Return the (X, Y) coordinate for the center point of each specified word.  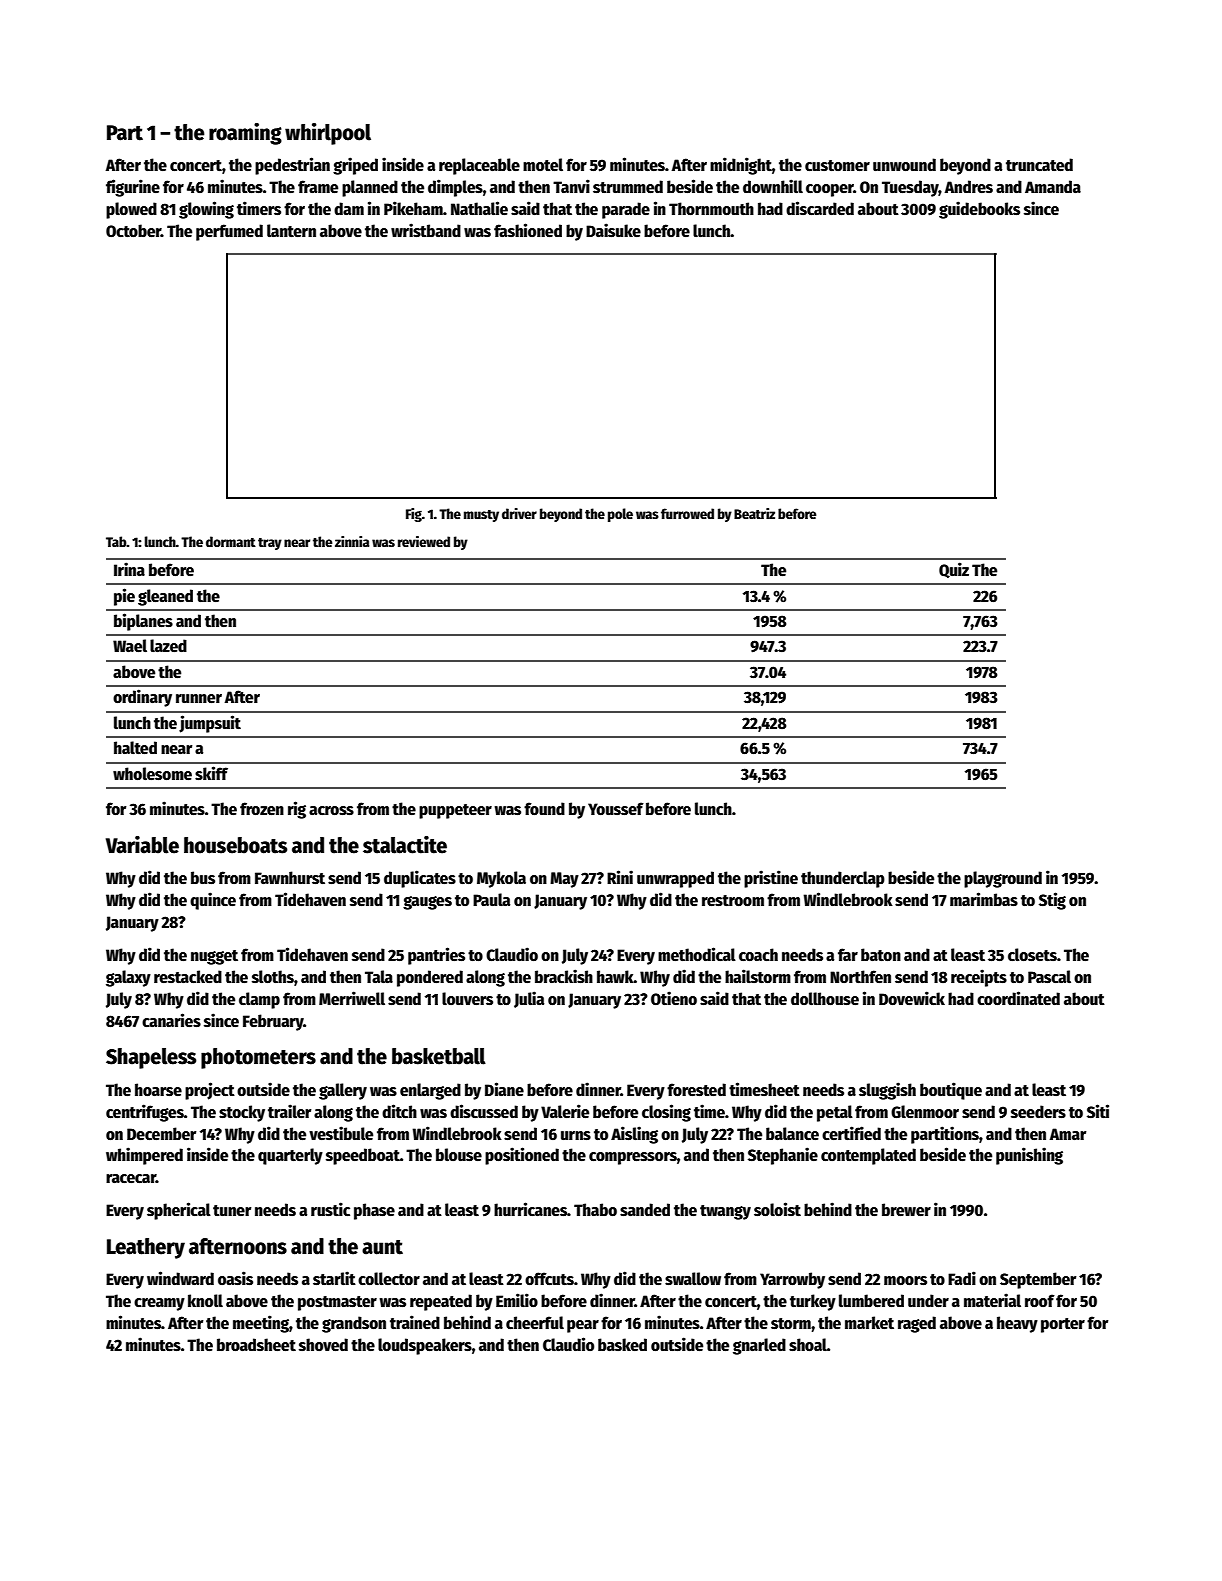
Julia (529, 999)
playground (1003, 879)
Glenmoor (925, 1112)
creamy (159, 1304)
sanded (645, 1209)
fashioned (528, 230)
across (331, 810)
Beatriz (754, 513)
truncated (1039, 165)
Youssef (616, 808)
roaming (245, 134)
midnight (741, 166)
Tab (116, 541)
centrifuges (145, 1113)
